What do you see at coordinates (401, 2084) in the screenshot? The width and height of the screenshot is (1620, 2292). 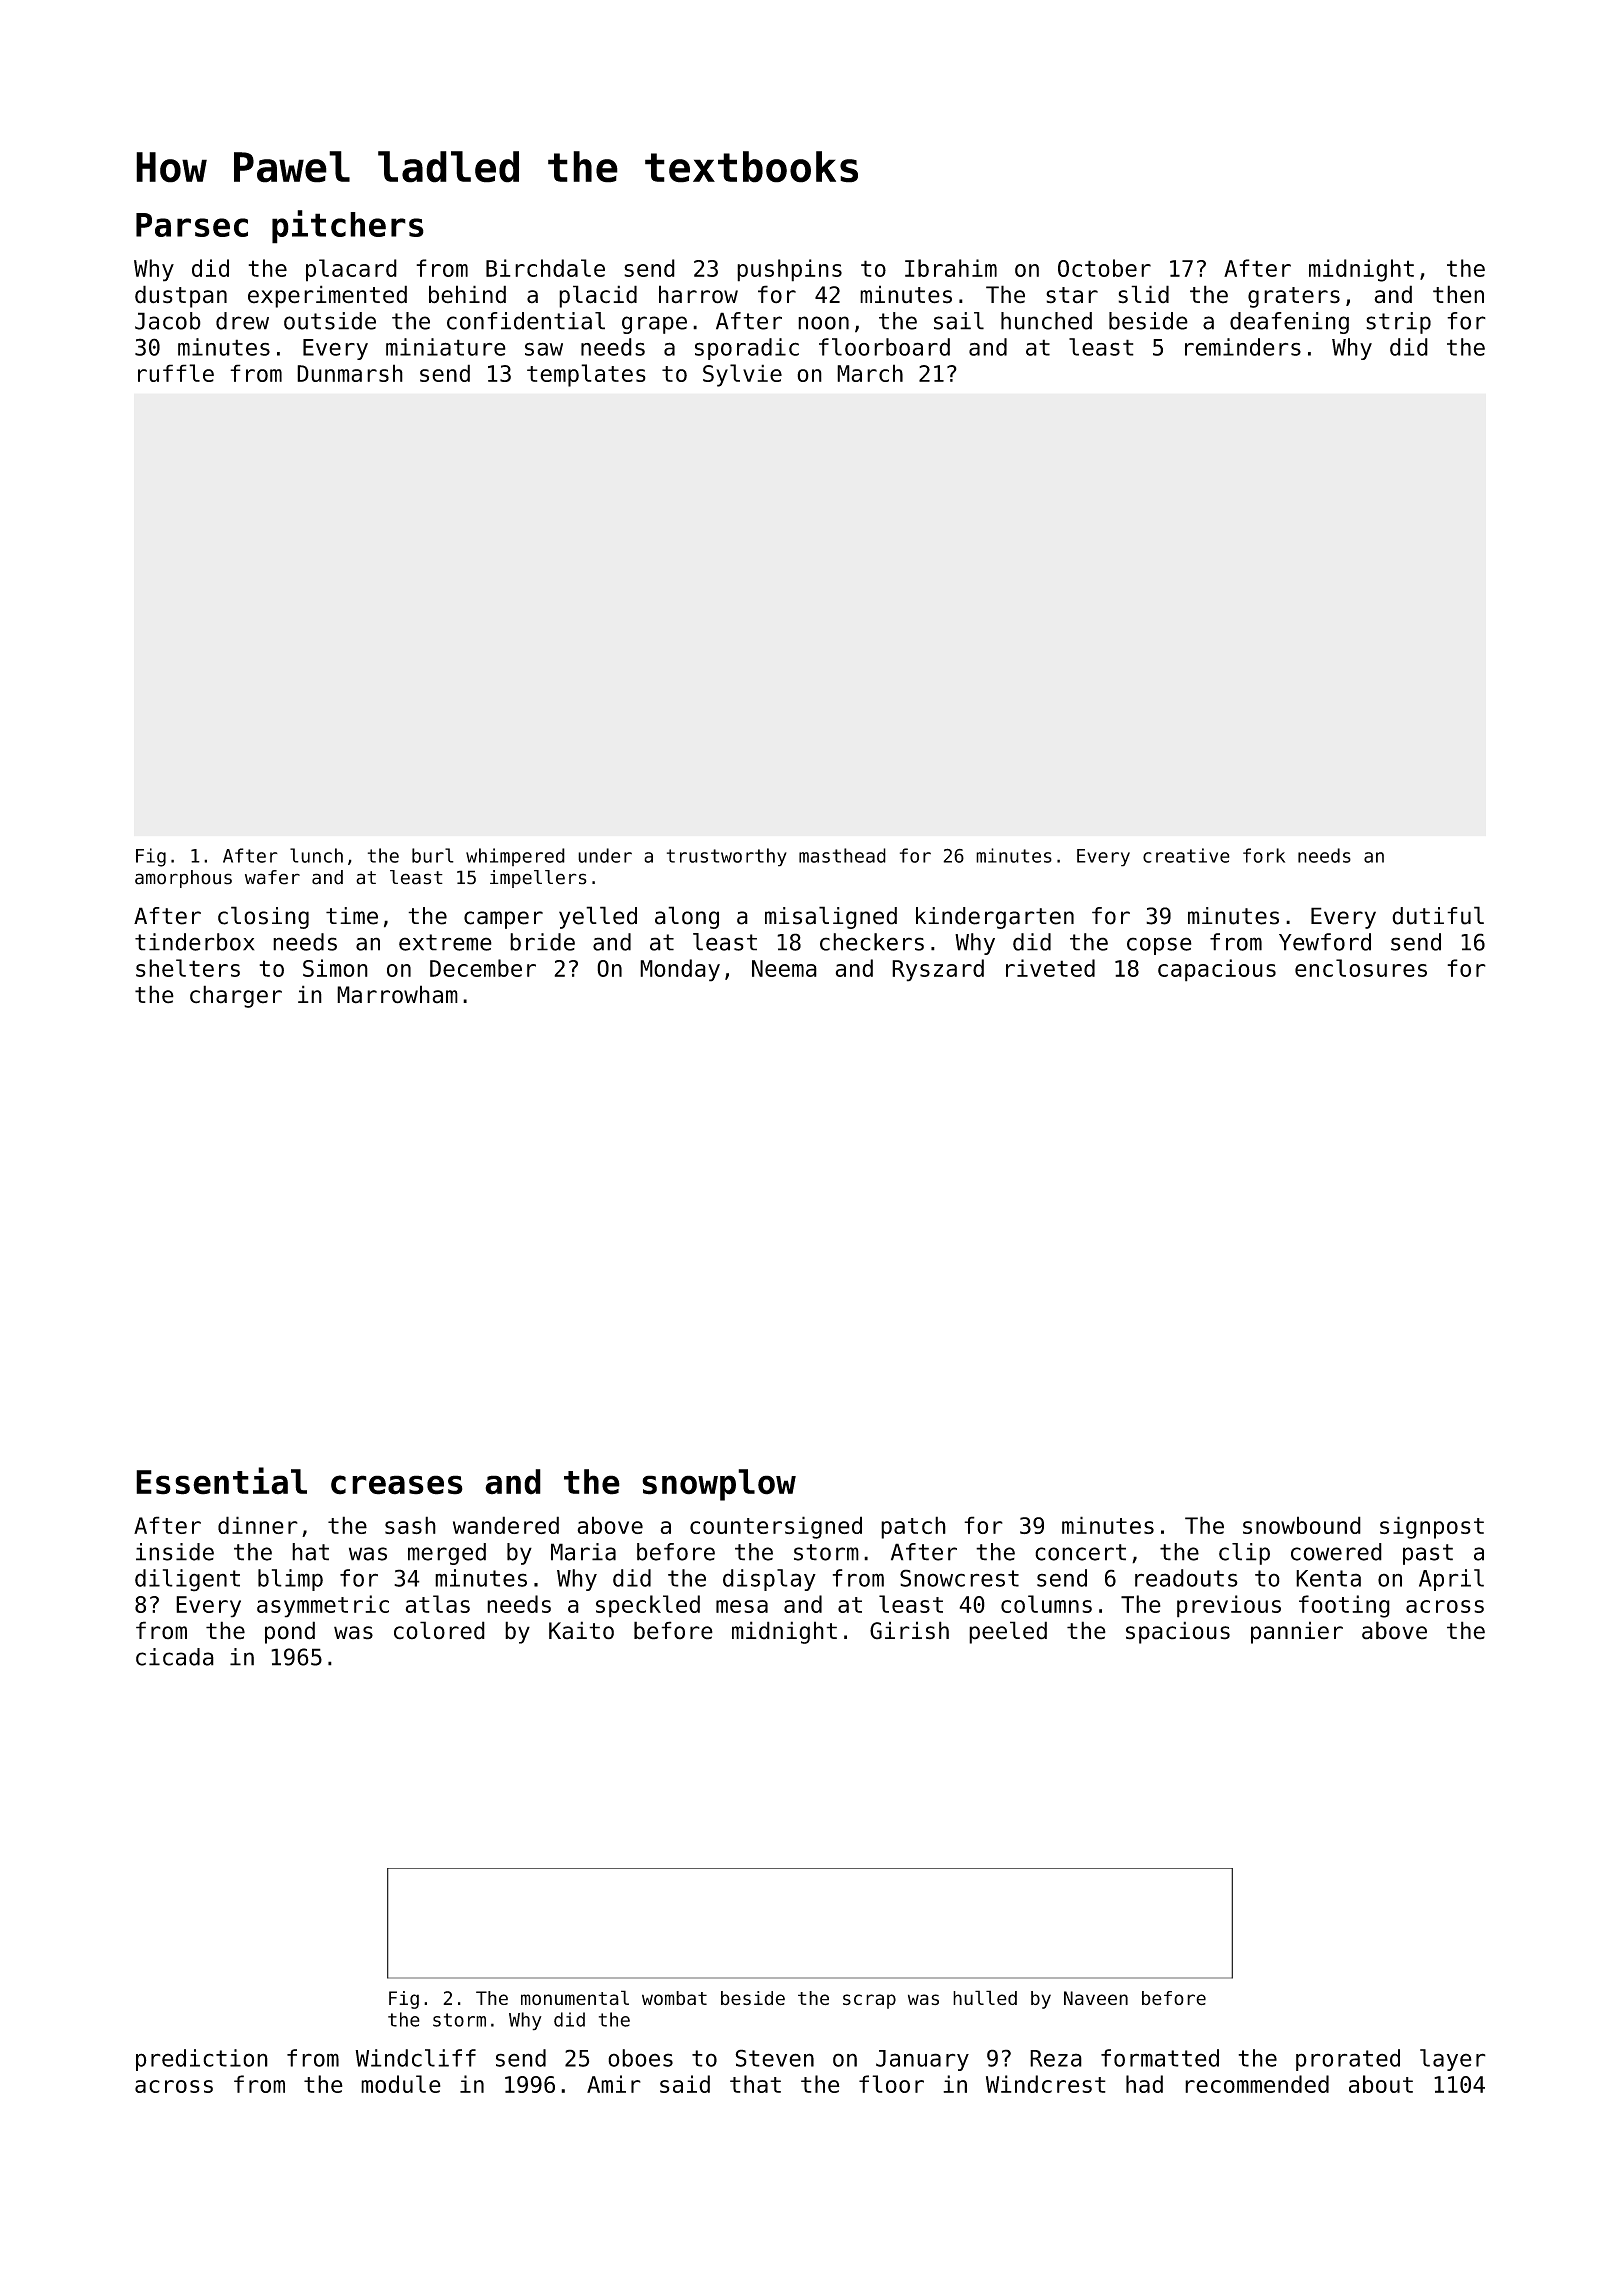 I see `module` at bounding box center [401, 2084].
